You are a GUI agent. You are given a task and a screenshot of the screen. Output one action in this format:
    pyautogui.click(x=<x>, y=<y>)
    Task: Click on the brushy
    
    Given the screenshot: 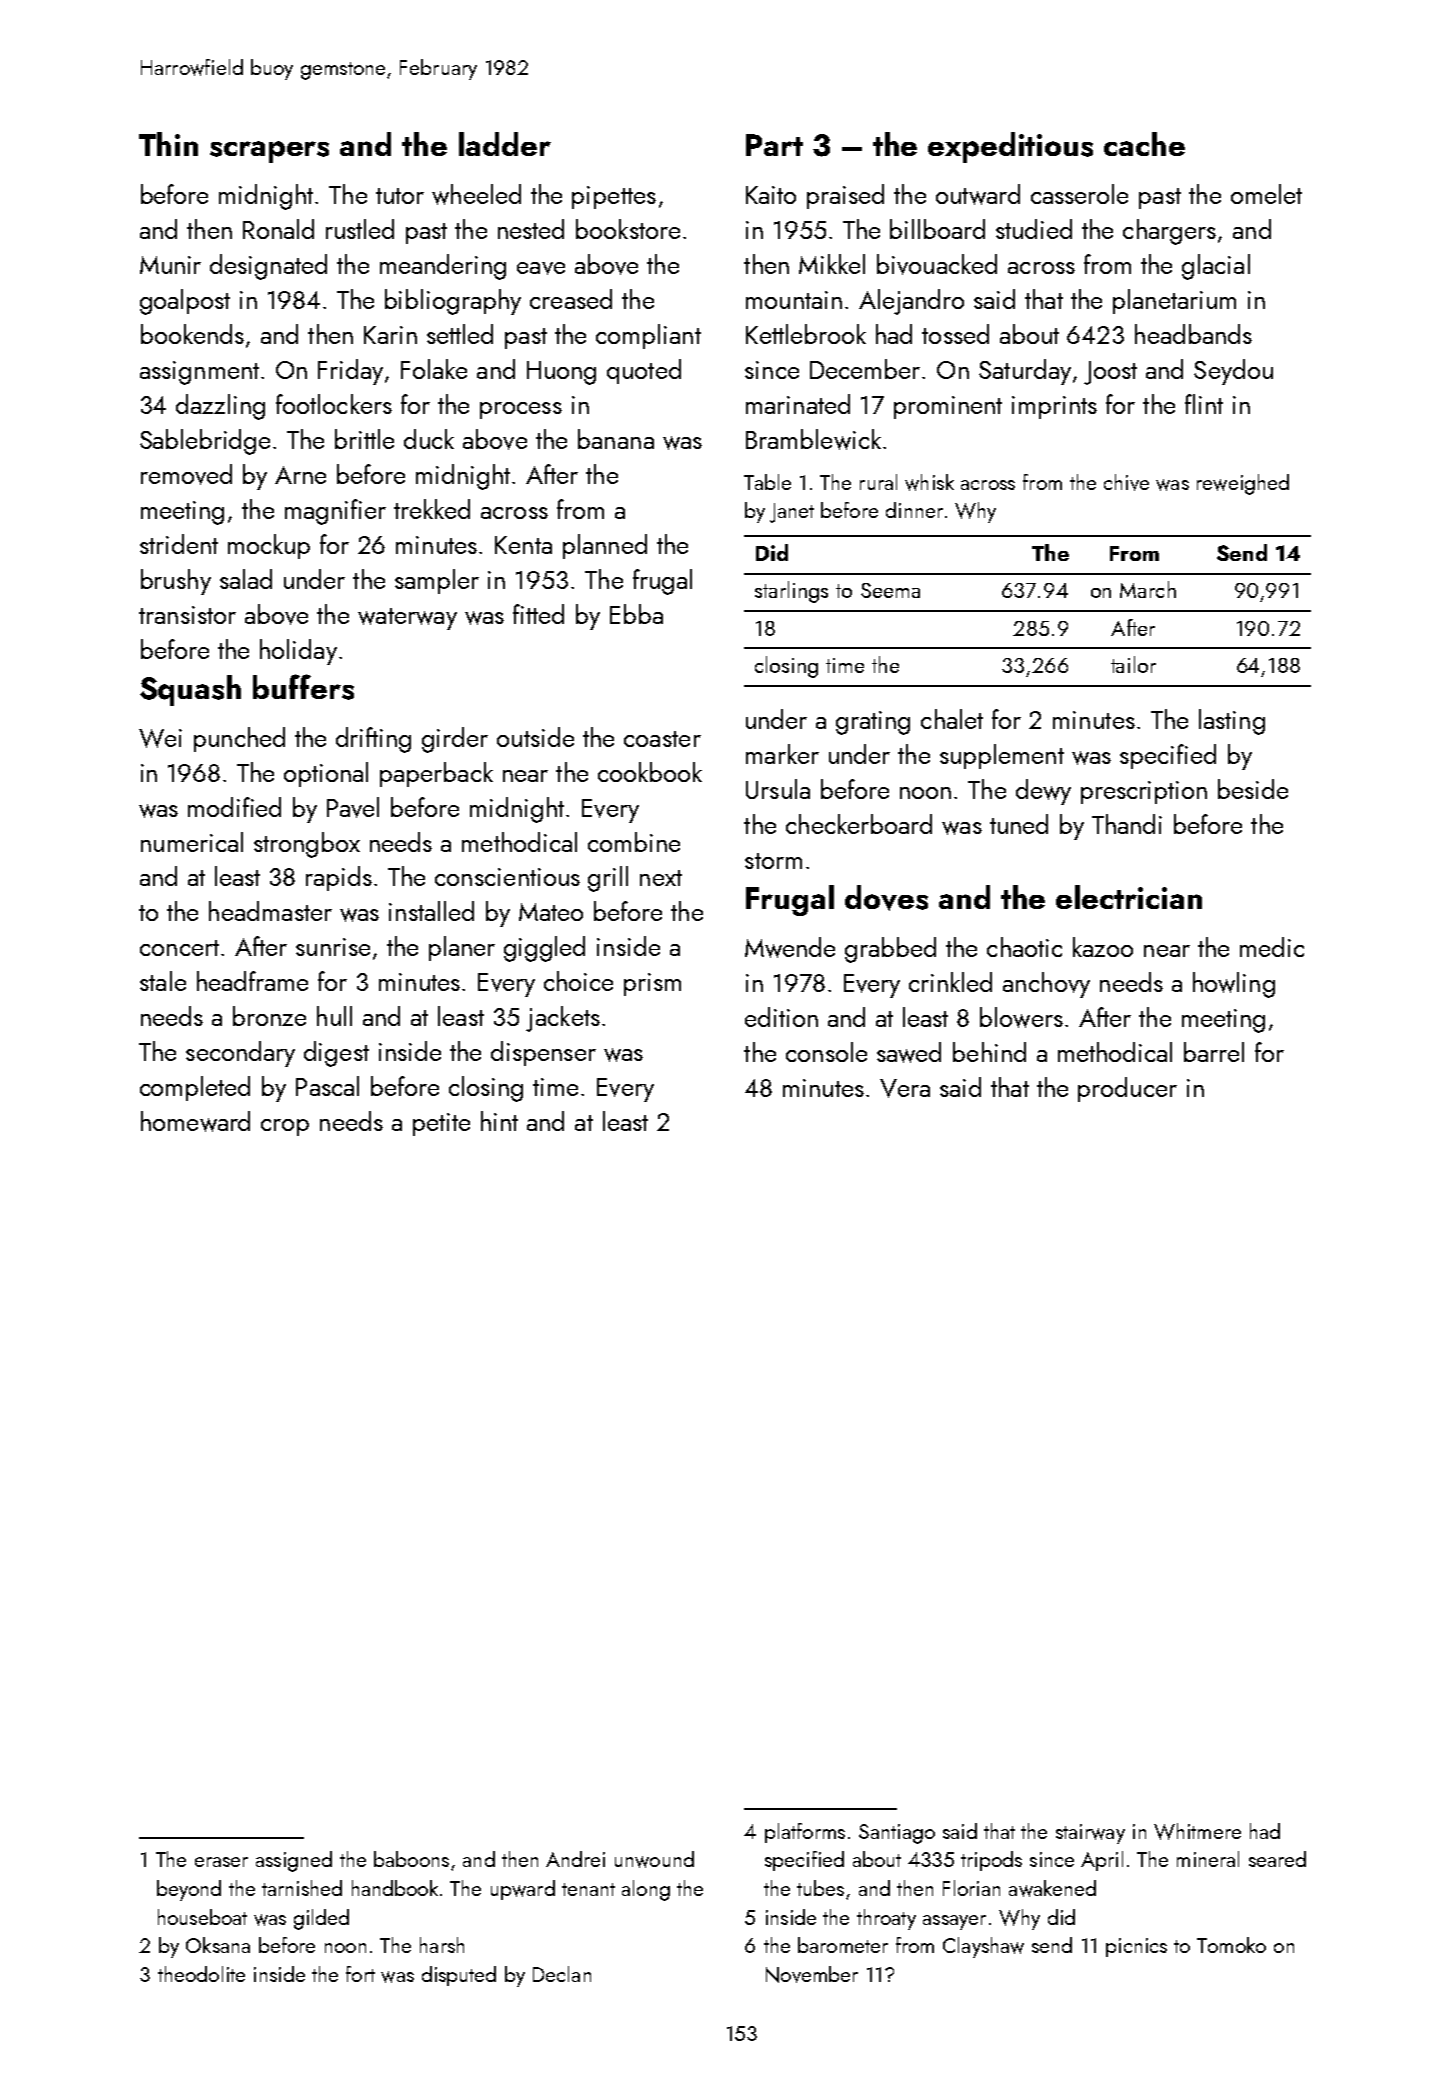 What is the action you would take?
    pyautogui.click(x=176, y=582)
